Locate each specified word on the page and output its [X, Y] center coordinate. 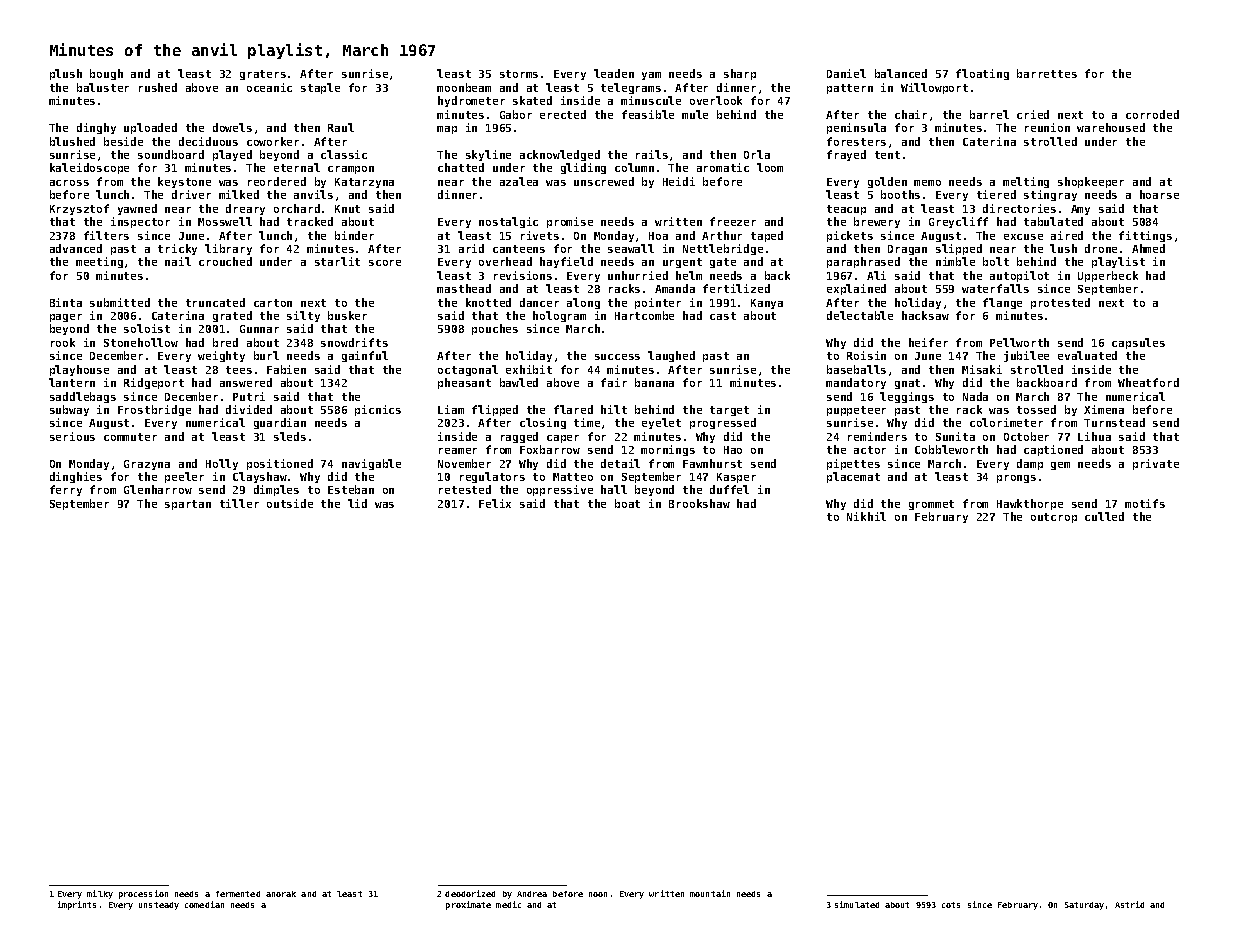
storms [519, 74]
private [1156, 464]
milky [100, 894]
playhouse [79, 370]
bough [106, 74]
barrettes [1047, 73]
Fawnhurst [712, 463]
